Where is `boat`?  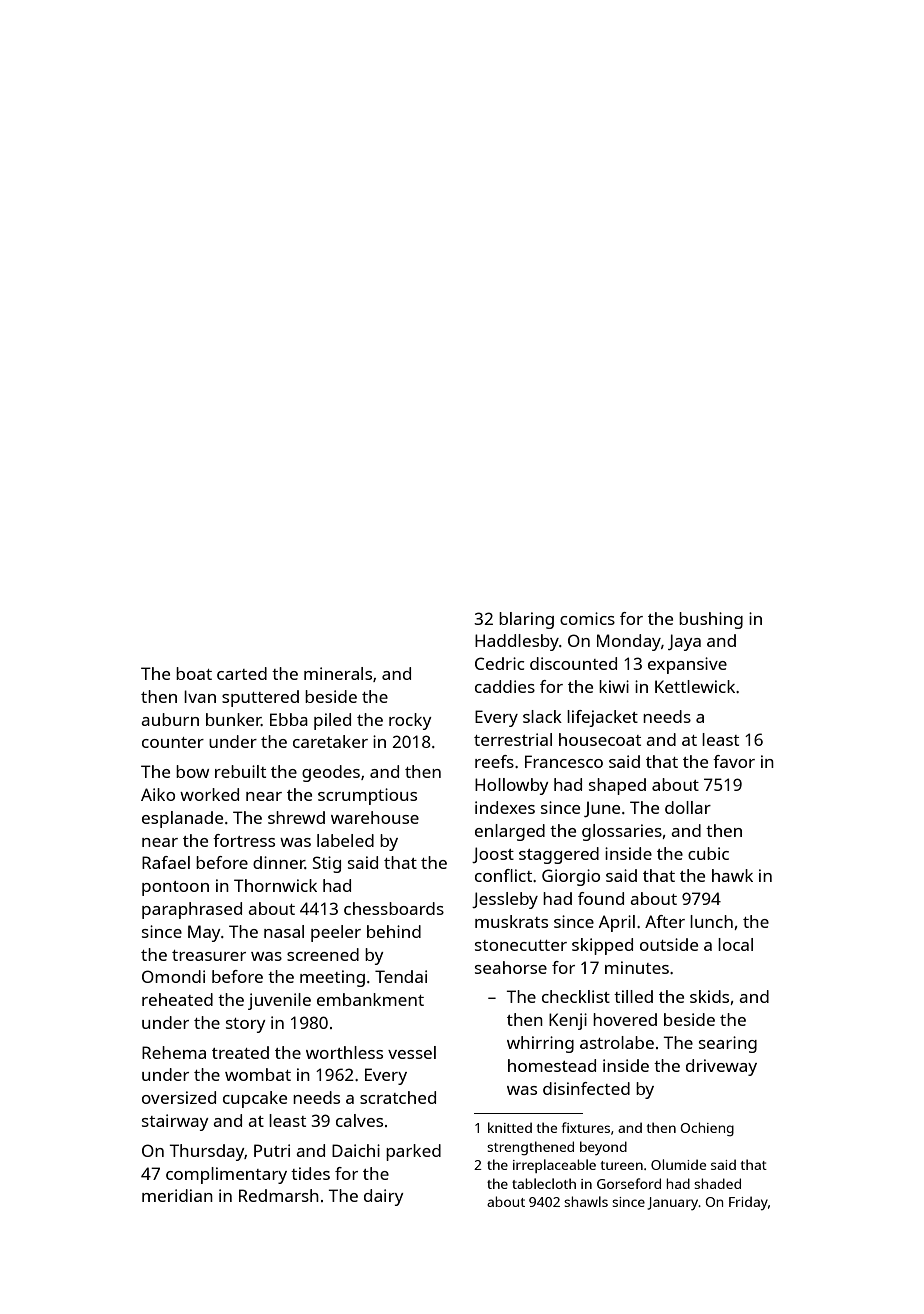
boat is located at coordinates (194, 673).
